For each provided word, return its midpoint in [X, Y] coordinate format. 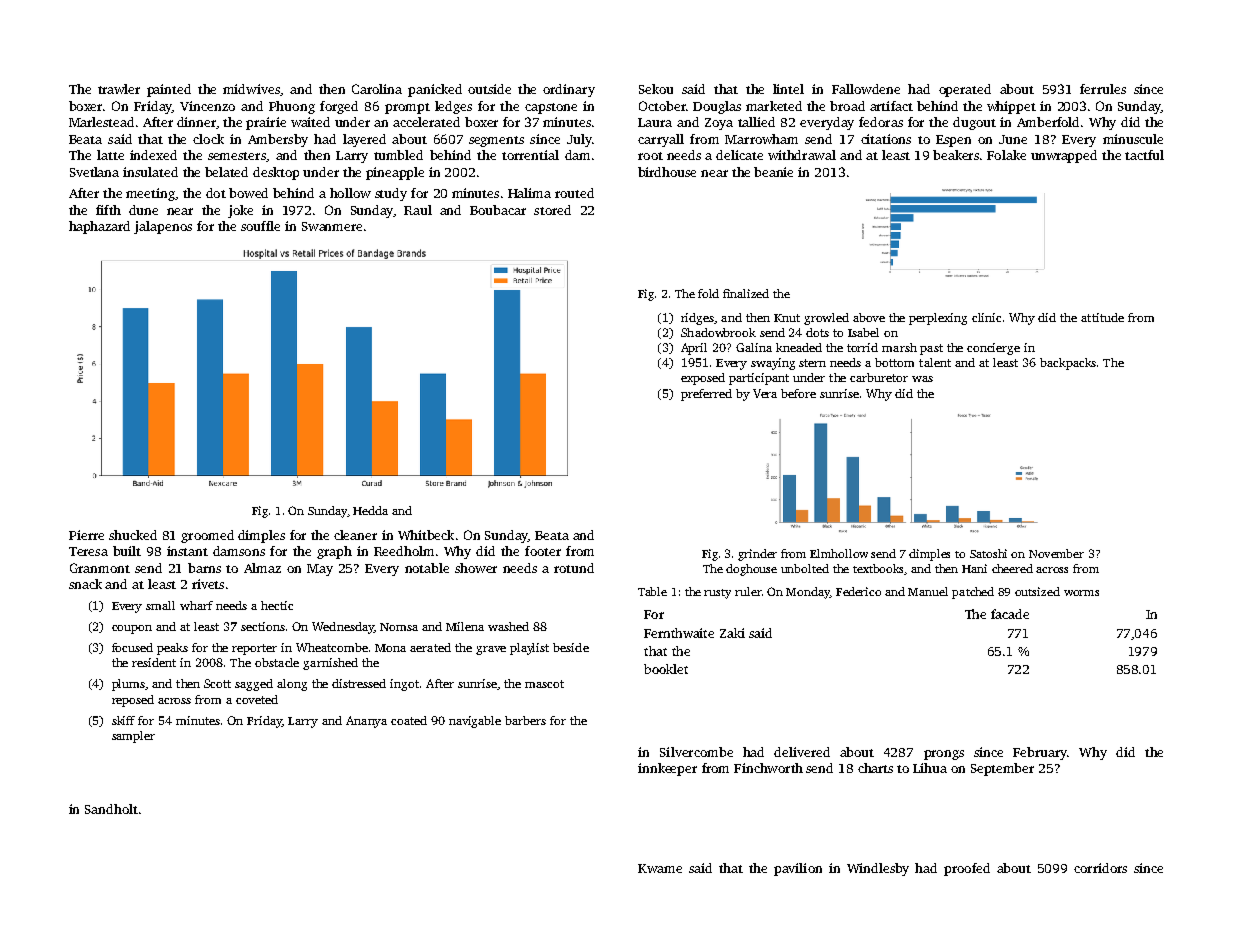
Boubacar [498, 210]
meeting [150, 194]
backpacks [1068, 364]
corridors [1100, 868]
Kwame [660, 868]
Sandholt [111, 809]
